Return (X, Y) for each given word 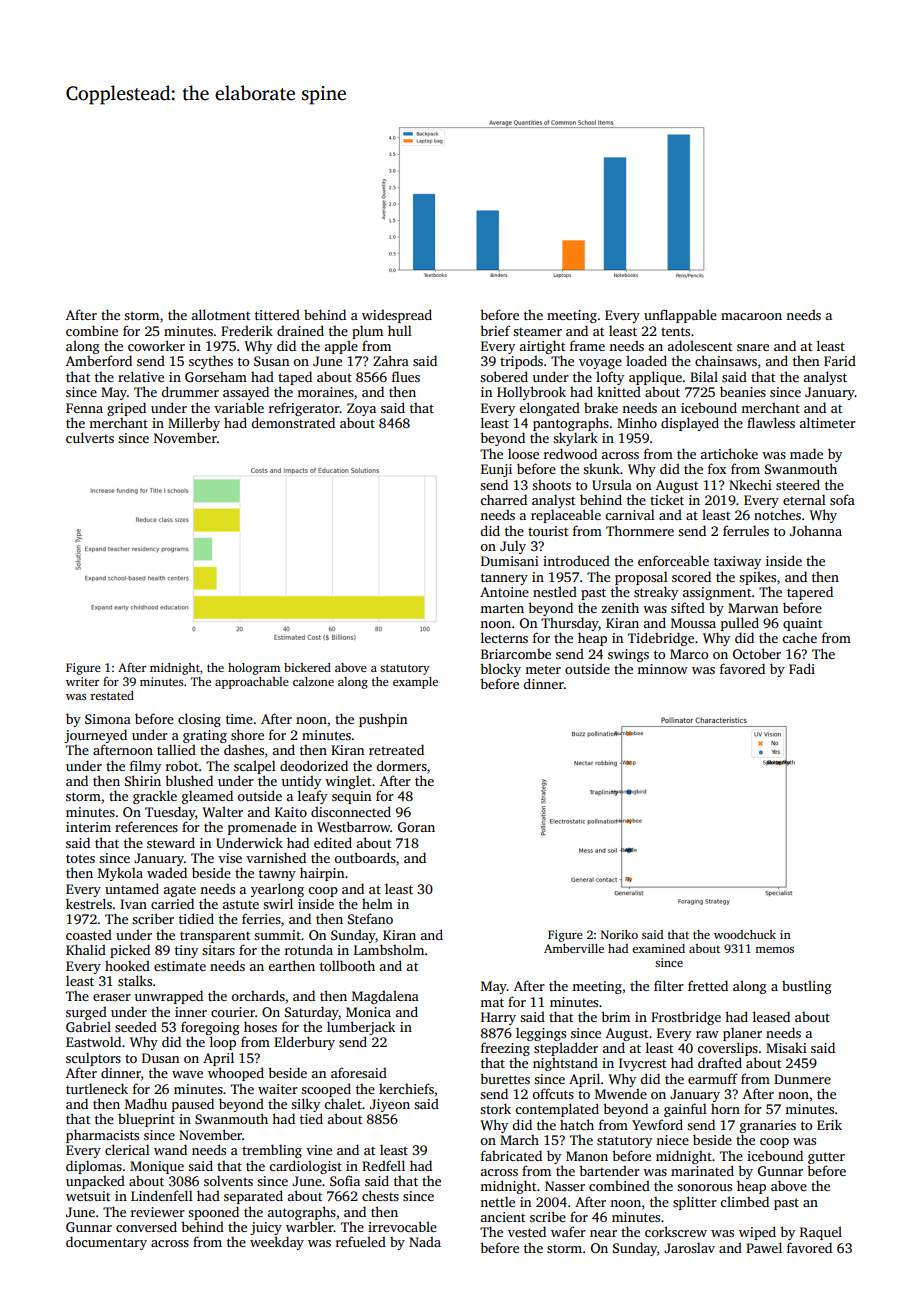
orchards (258, 995)
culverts (90, 437)
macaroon (751, 316)
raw (707, 1034)
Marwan (753, 608)
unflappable (680, 316)
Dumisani (510, 561)
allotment (221, 314)
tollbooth (347, 965)
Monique (157, 1167)
